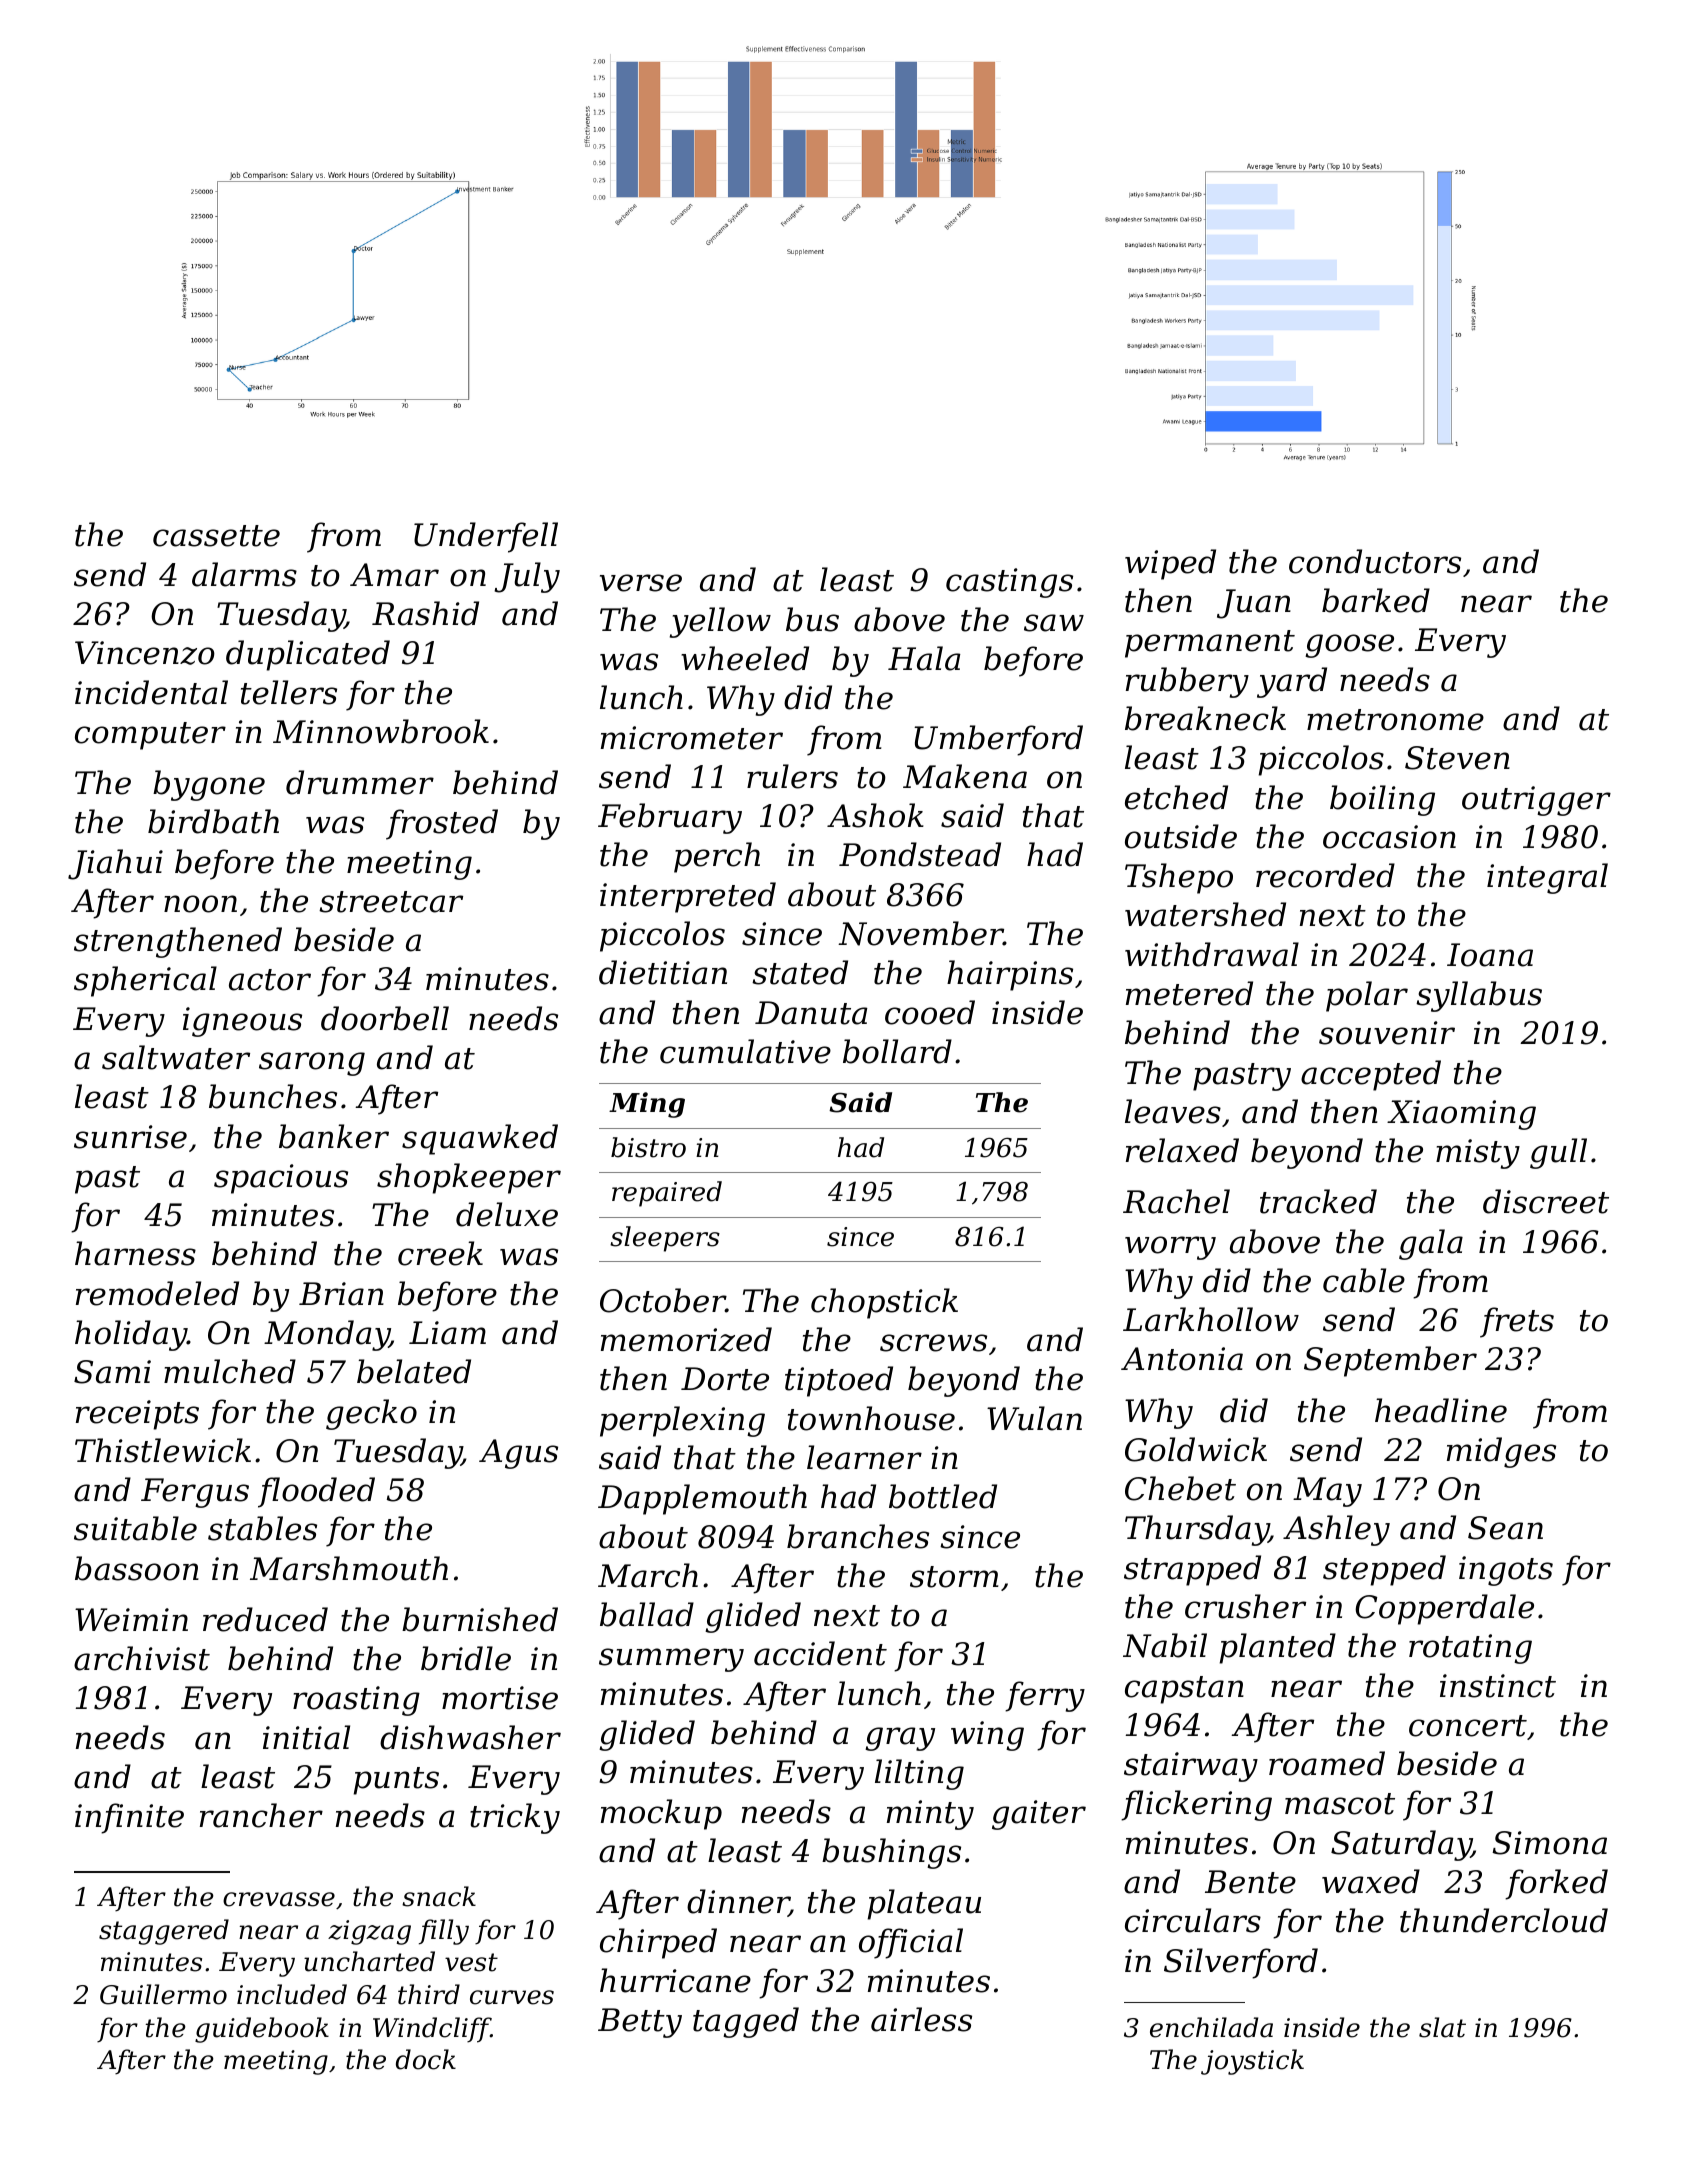  What do you see at coordinates (667, 1194) in the page?
I see `repaired` at bounding box center [667, 1194].
